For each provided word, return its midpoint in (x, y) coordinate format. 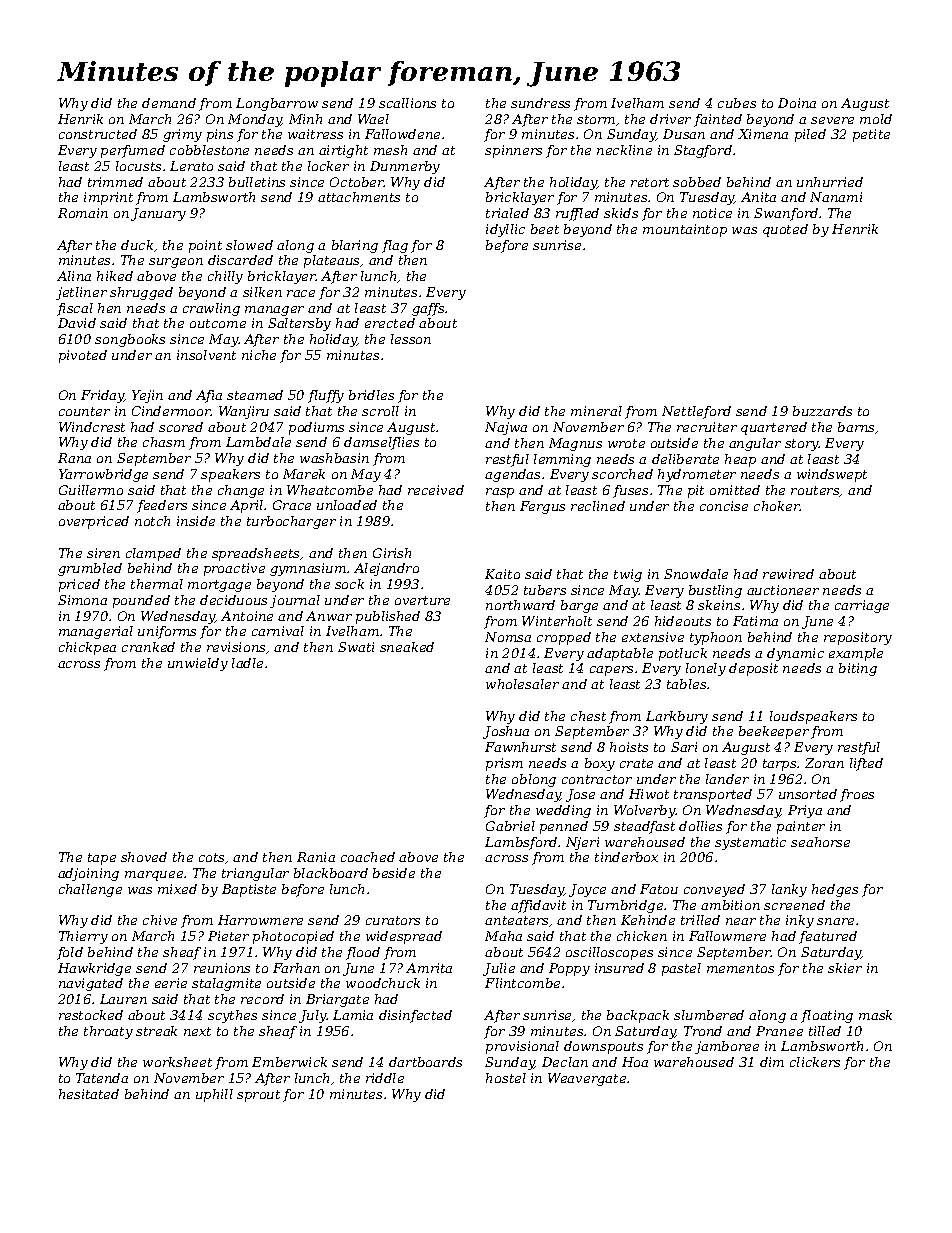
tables (686, 684)
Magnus (575, 444)
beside (394, 873)
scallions (407, 103)
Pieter (228, 936)
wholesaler (522, 684)
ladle (247, 663)
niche (259, 355)
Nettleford (696, 412)
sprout (258, 1096)
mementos (740, 968)
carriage (862, 606)
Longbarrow (277, 104)
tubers (545, 590)
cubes (737, 103)
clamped (153, 554)
